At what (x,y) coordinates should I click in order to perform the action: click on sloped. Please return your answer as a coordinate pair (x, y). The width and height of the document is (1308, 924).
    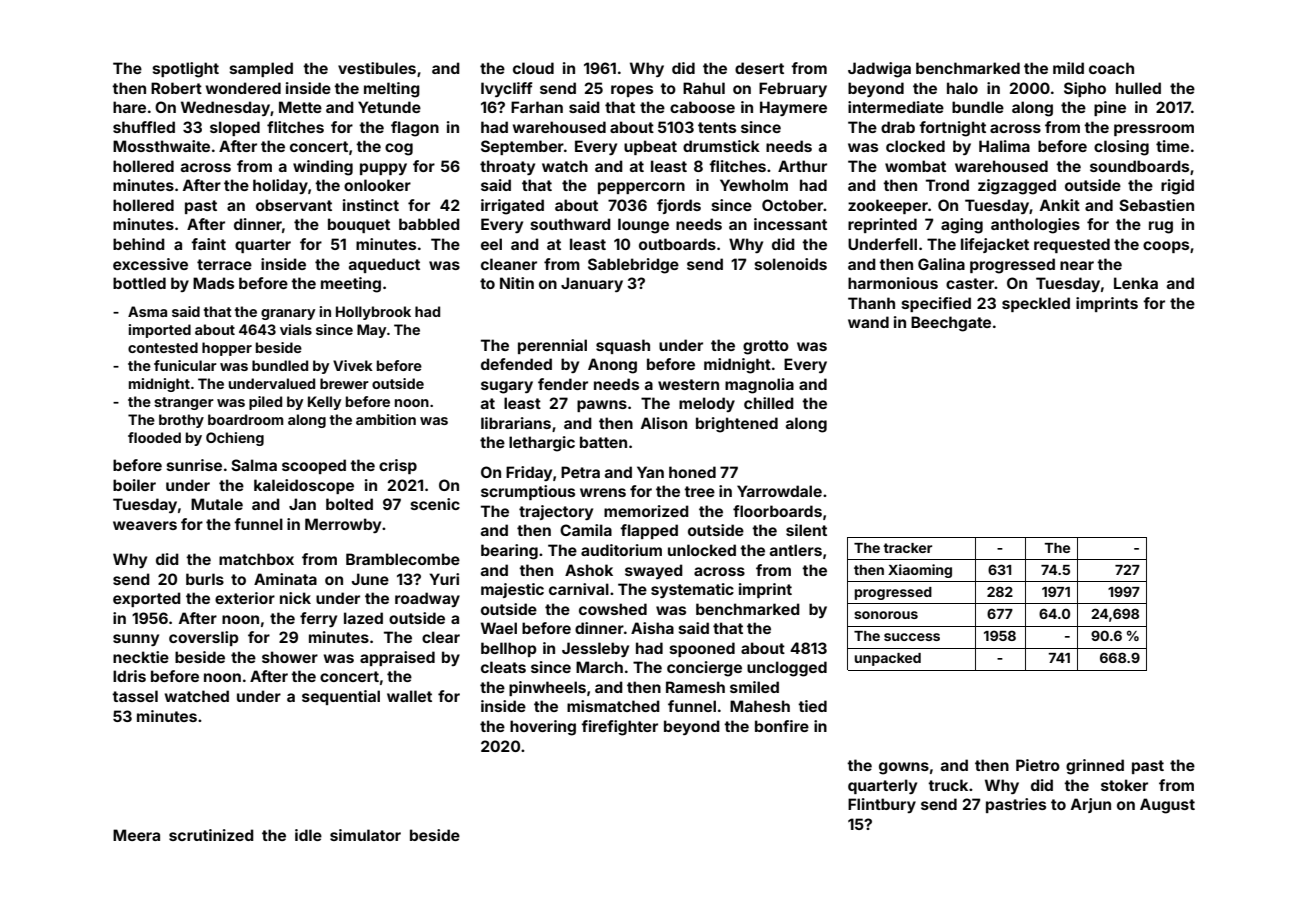
    Looking at the image, I should click on (235, 128).
